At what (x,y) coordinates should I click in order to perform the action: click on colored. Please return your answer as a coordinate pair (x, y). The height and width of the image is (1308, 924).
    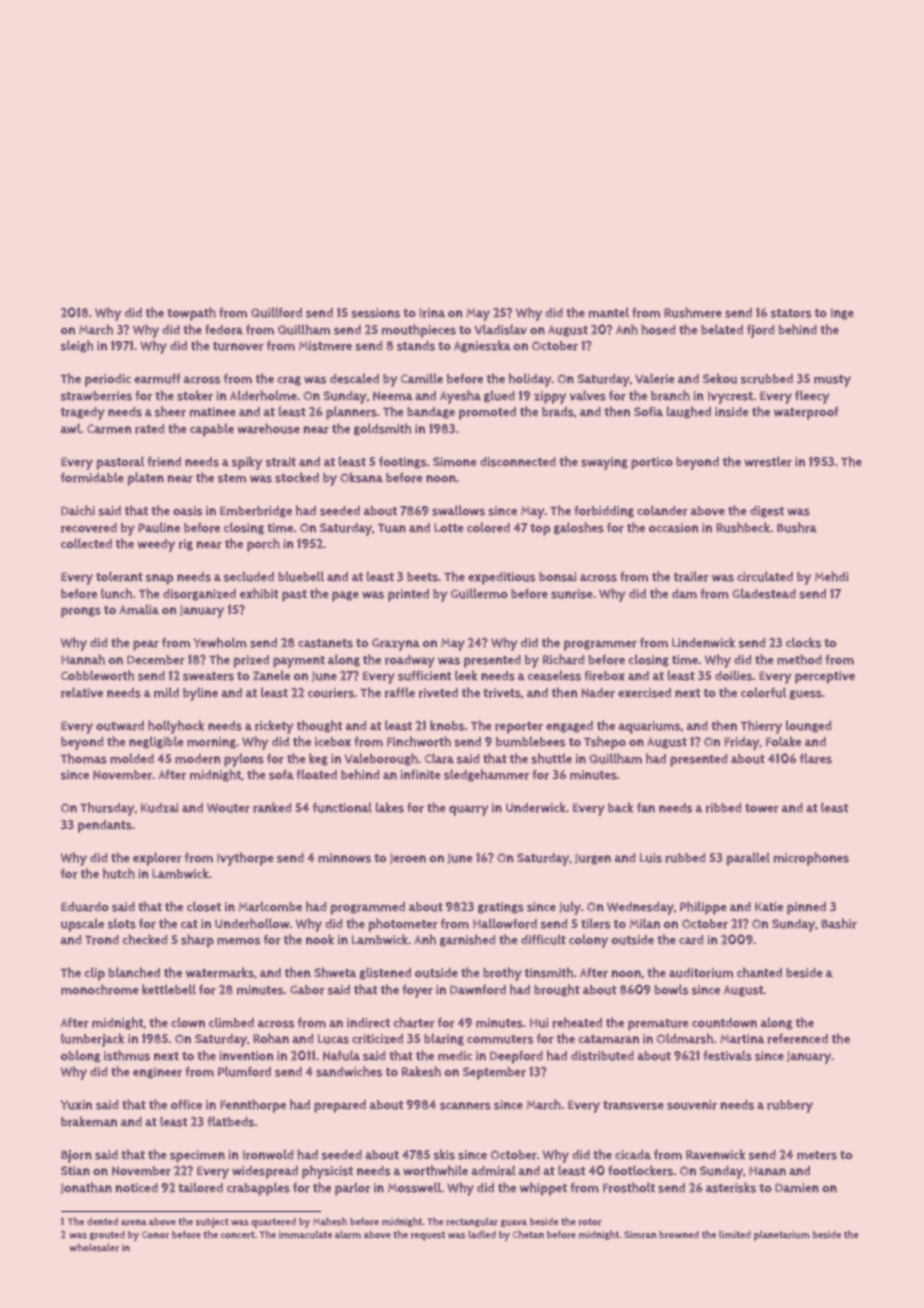
    Looking at the image, I should click on (488, 527).
